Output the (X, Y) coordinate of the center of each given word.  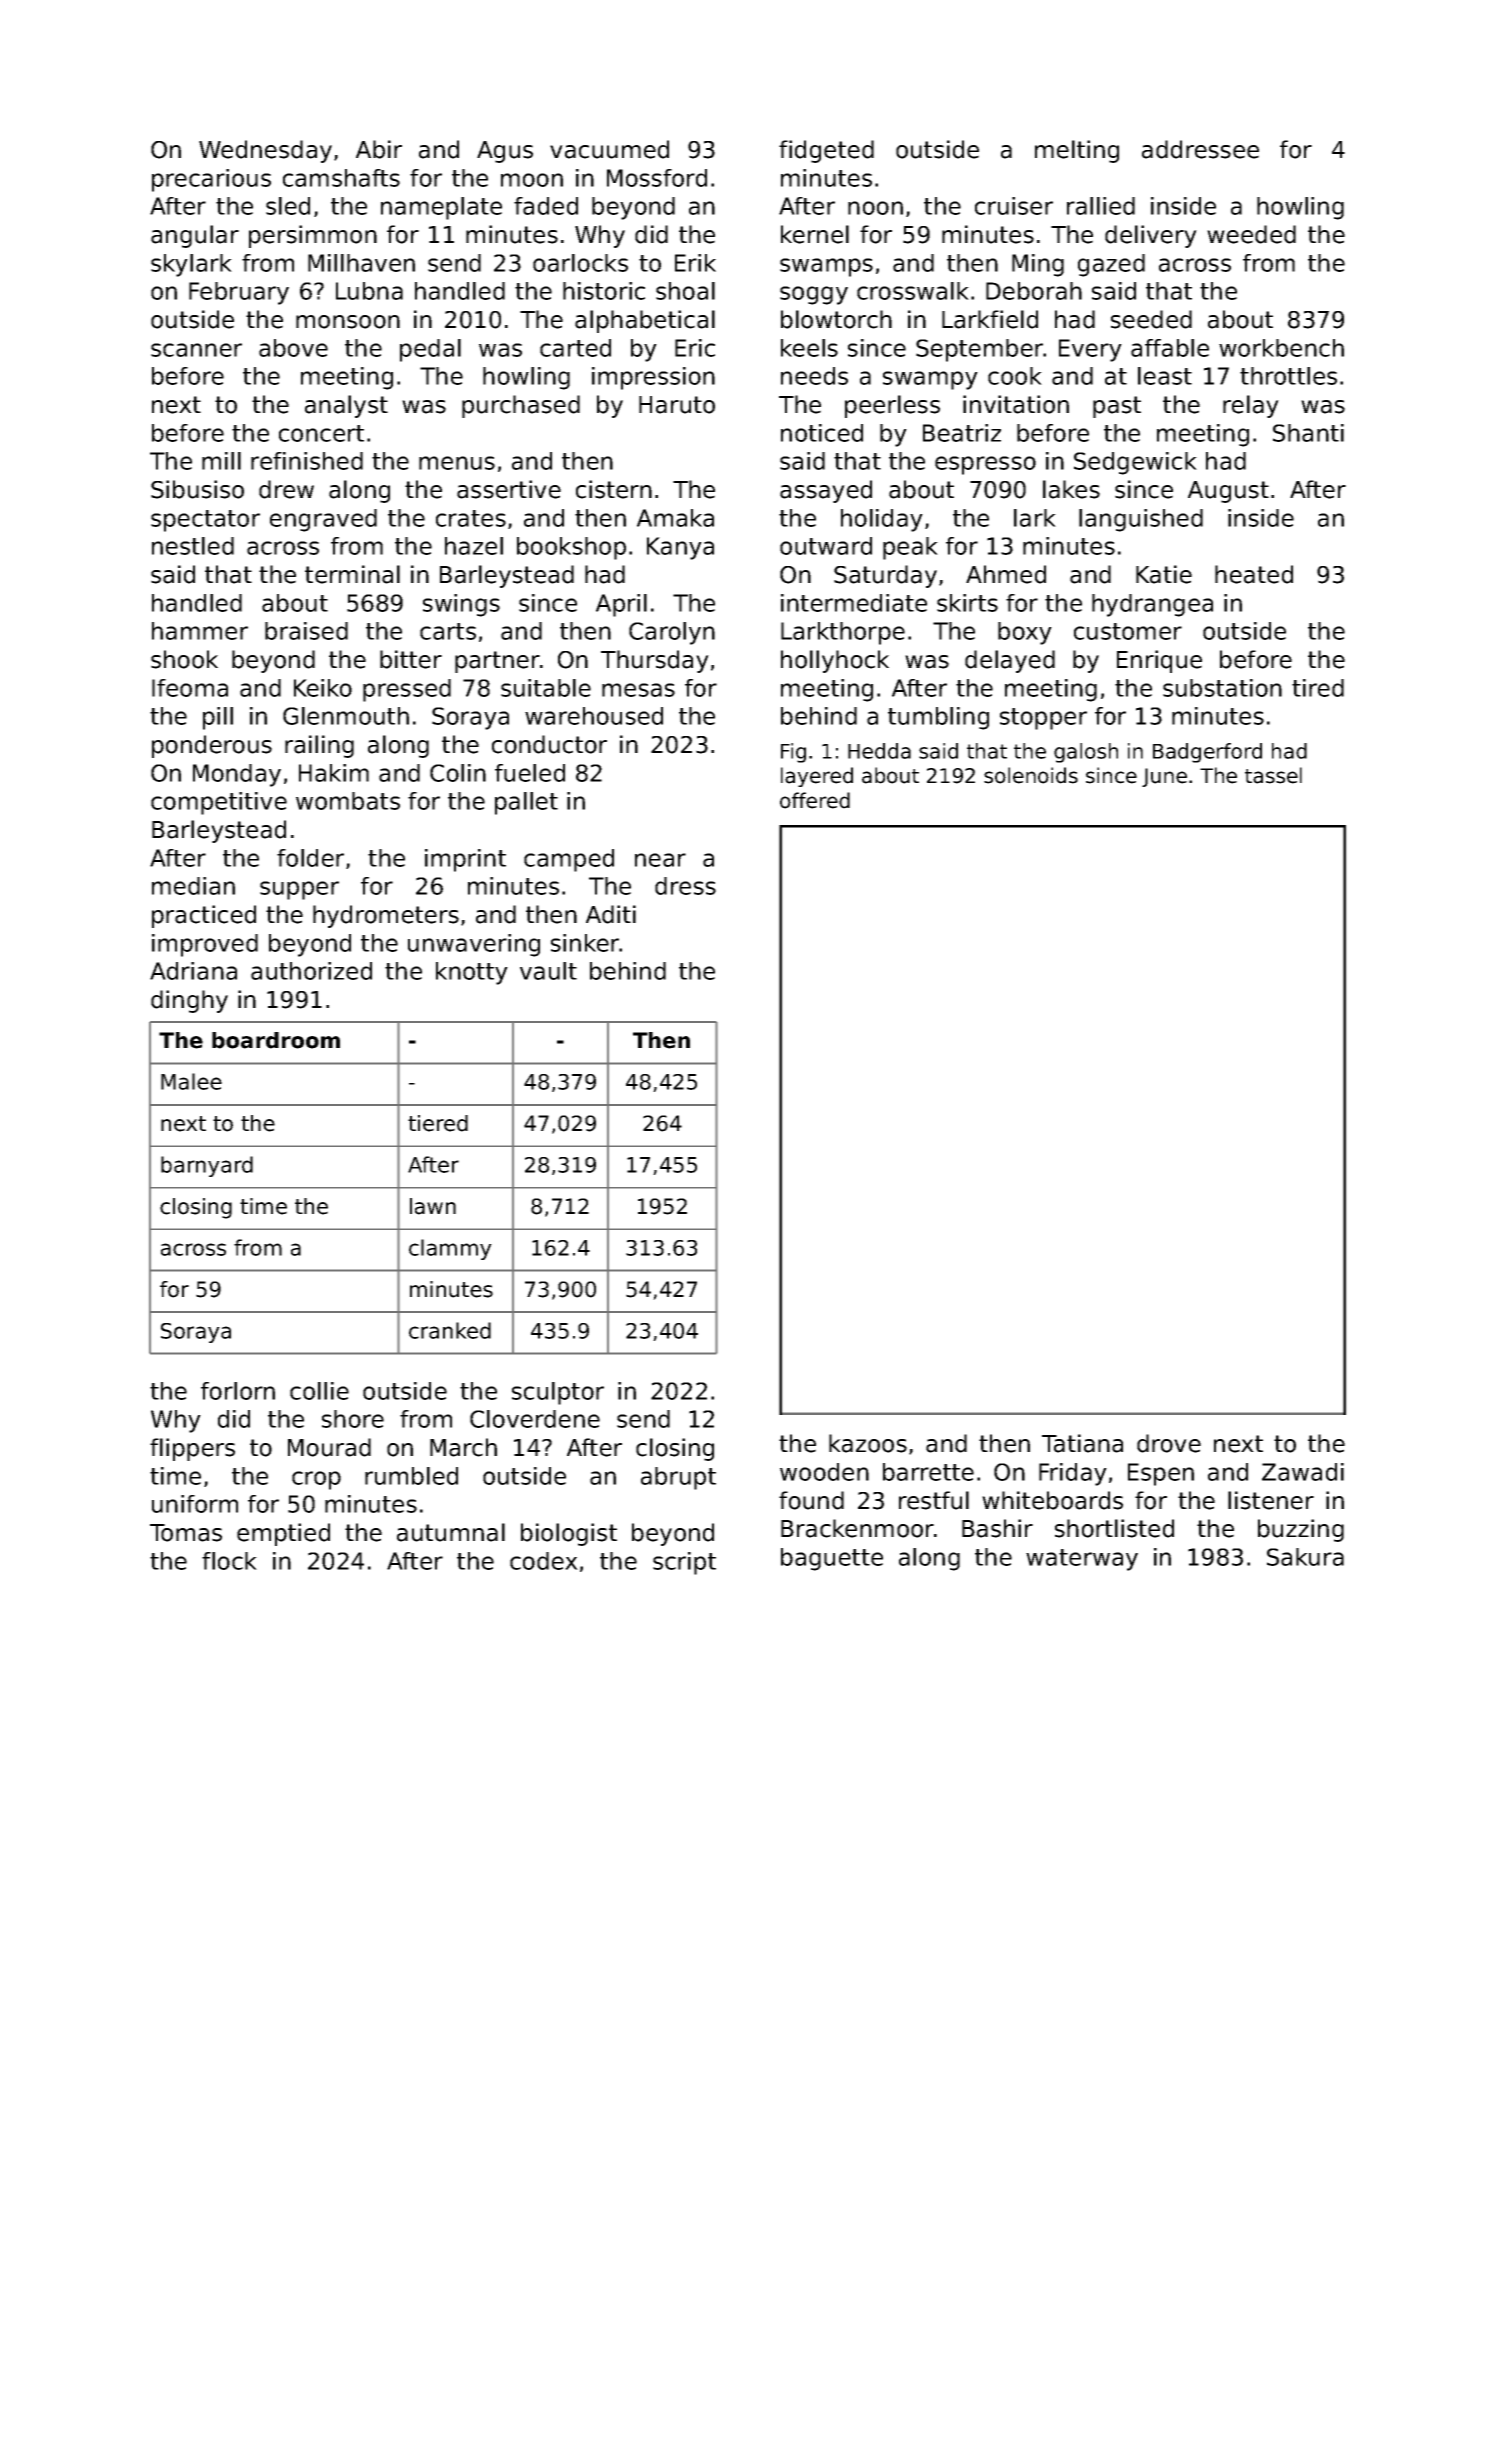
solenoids (1031, 775)
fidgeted (826, 151)
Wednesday (265, 151)
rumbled (411, 1476)
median (193, 886)
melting (1077, 151)
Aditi (611, 914)
